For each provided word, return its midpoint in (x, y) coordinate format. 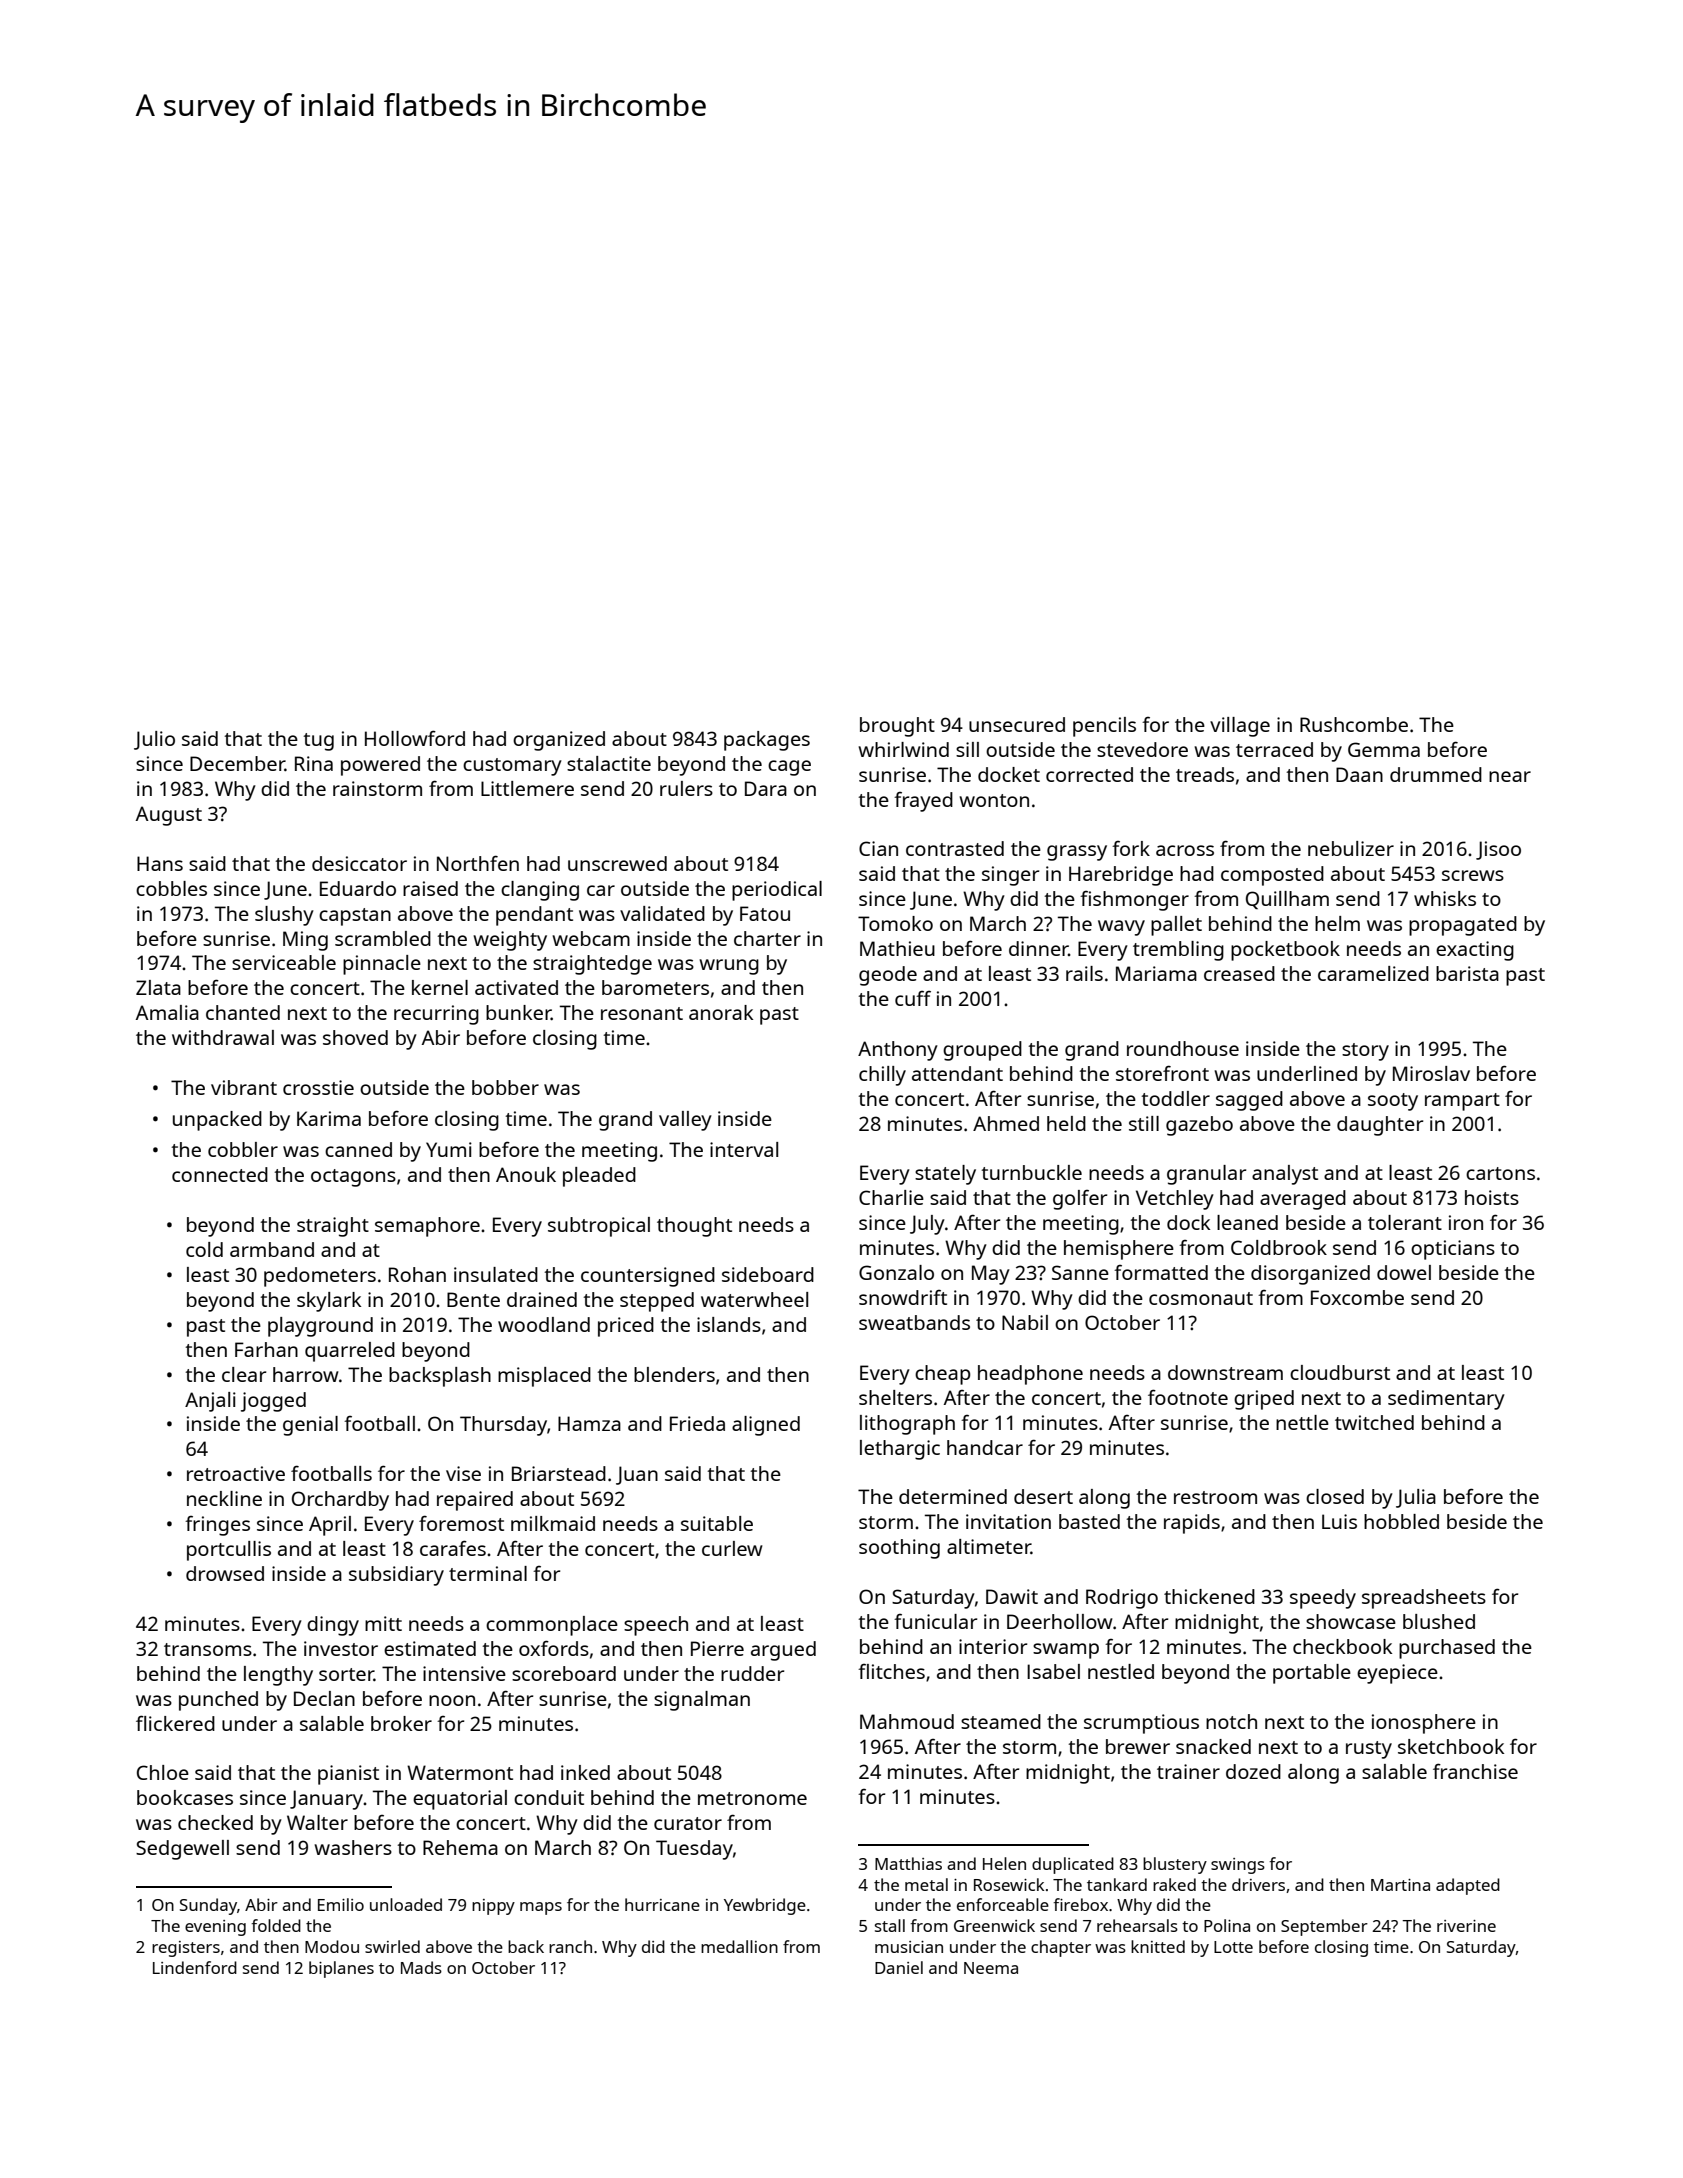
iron (1466, 1222)
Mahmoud (907, 1721)
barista (1467, 973)
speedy (1323, 1599)
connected (220, 1174)
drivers (1258, 1884)
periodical (777, 891)
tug (318, 742)
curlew (732, 1548)
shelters (895, 1397)
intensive (464, 1673)
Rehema (460, 1847)
